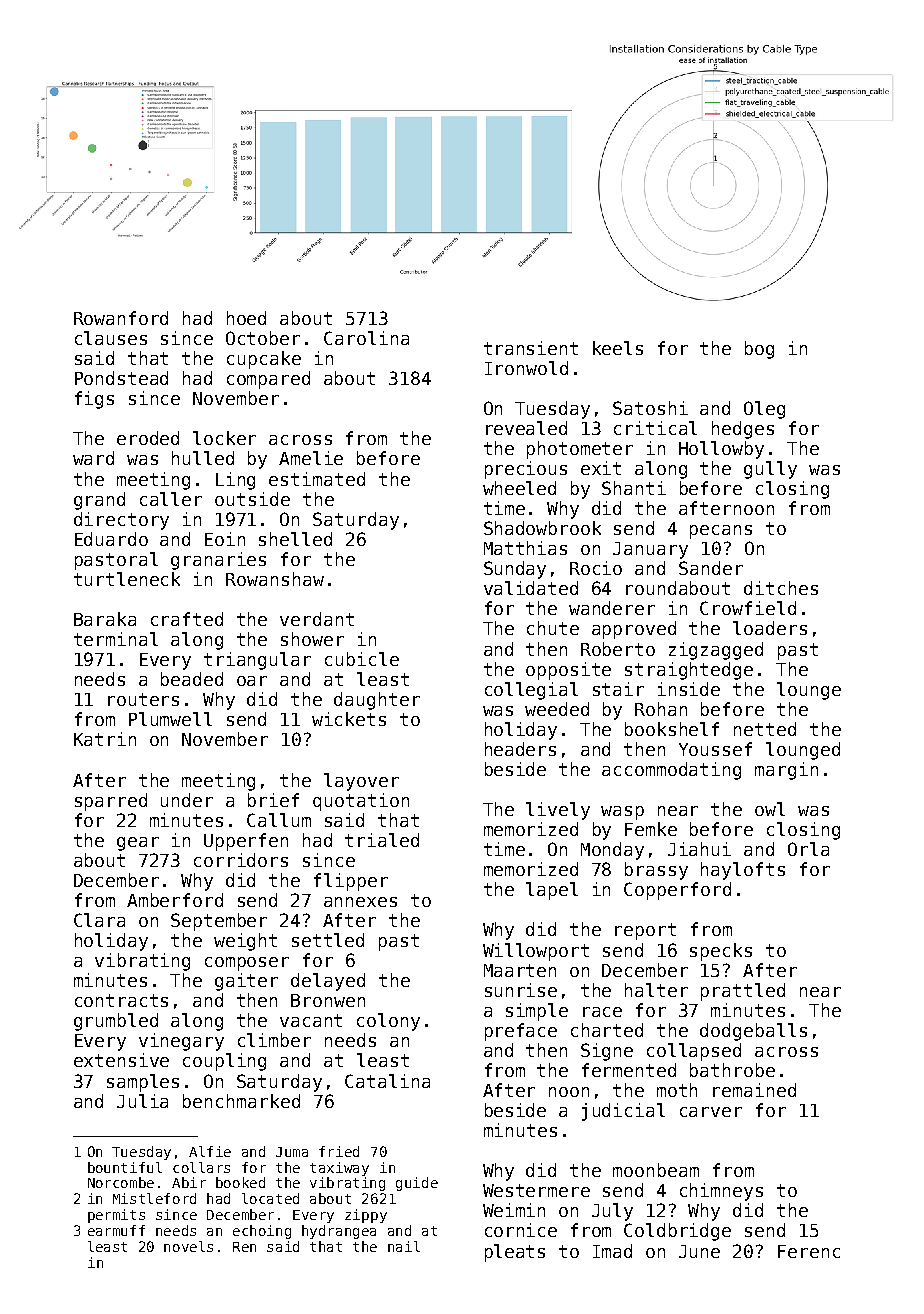 The image size is (924, 1314). I want to click on Carolina, so click(366, 338).
